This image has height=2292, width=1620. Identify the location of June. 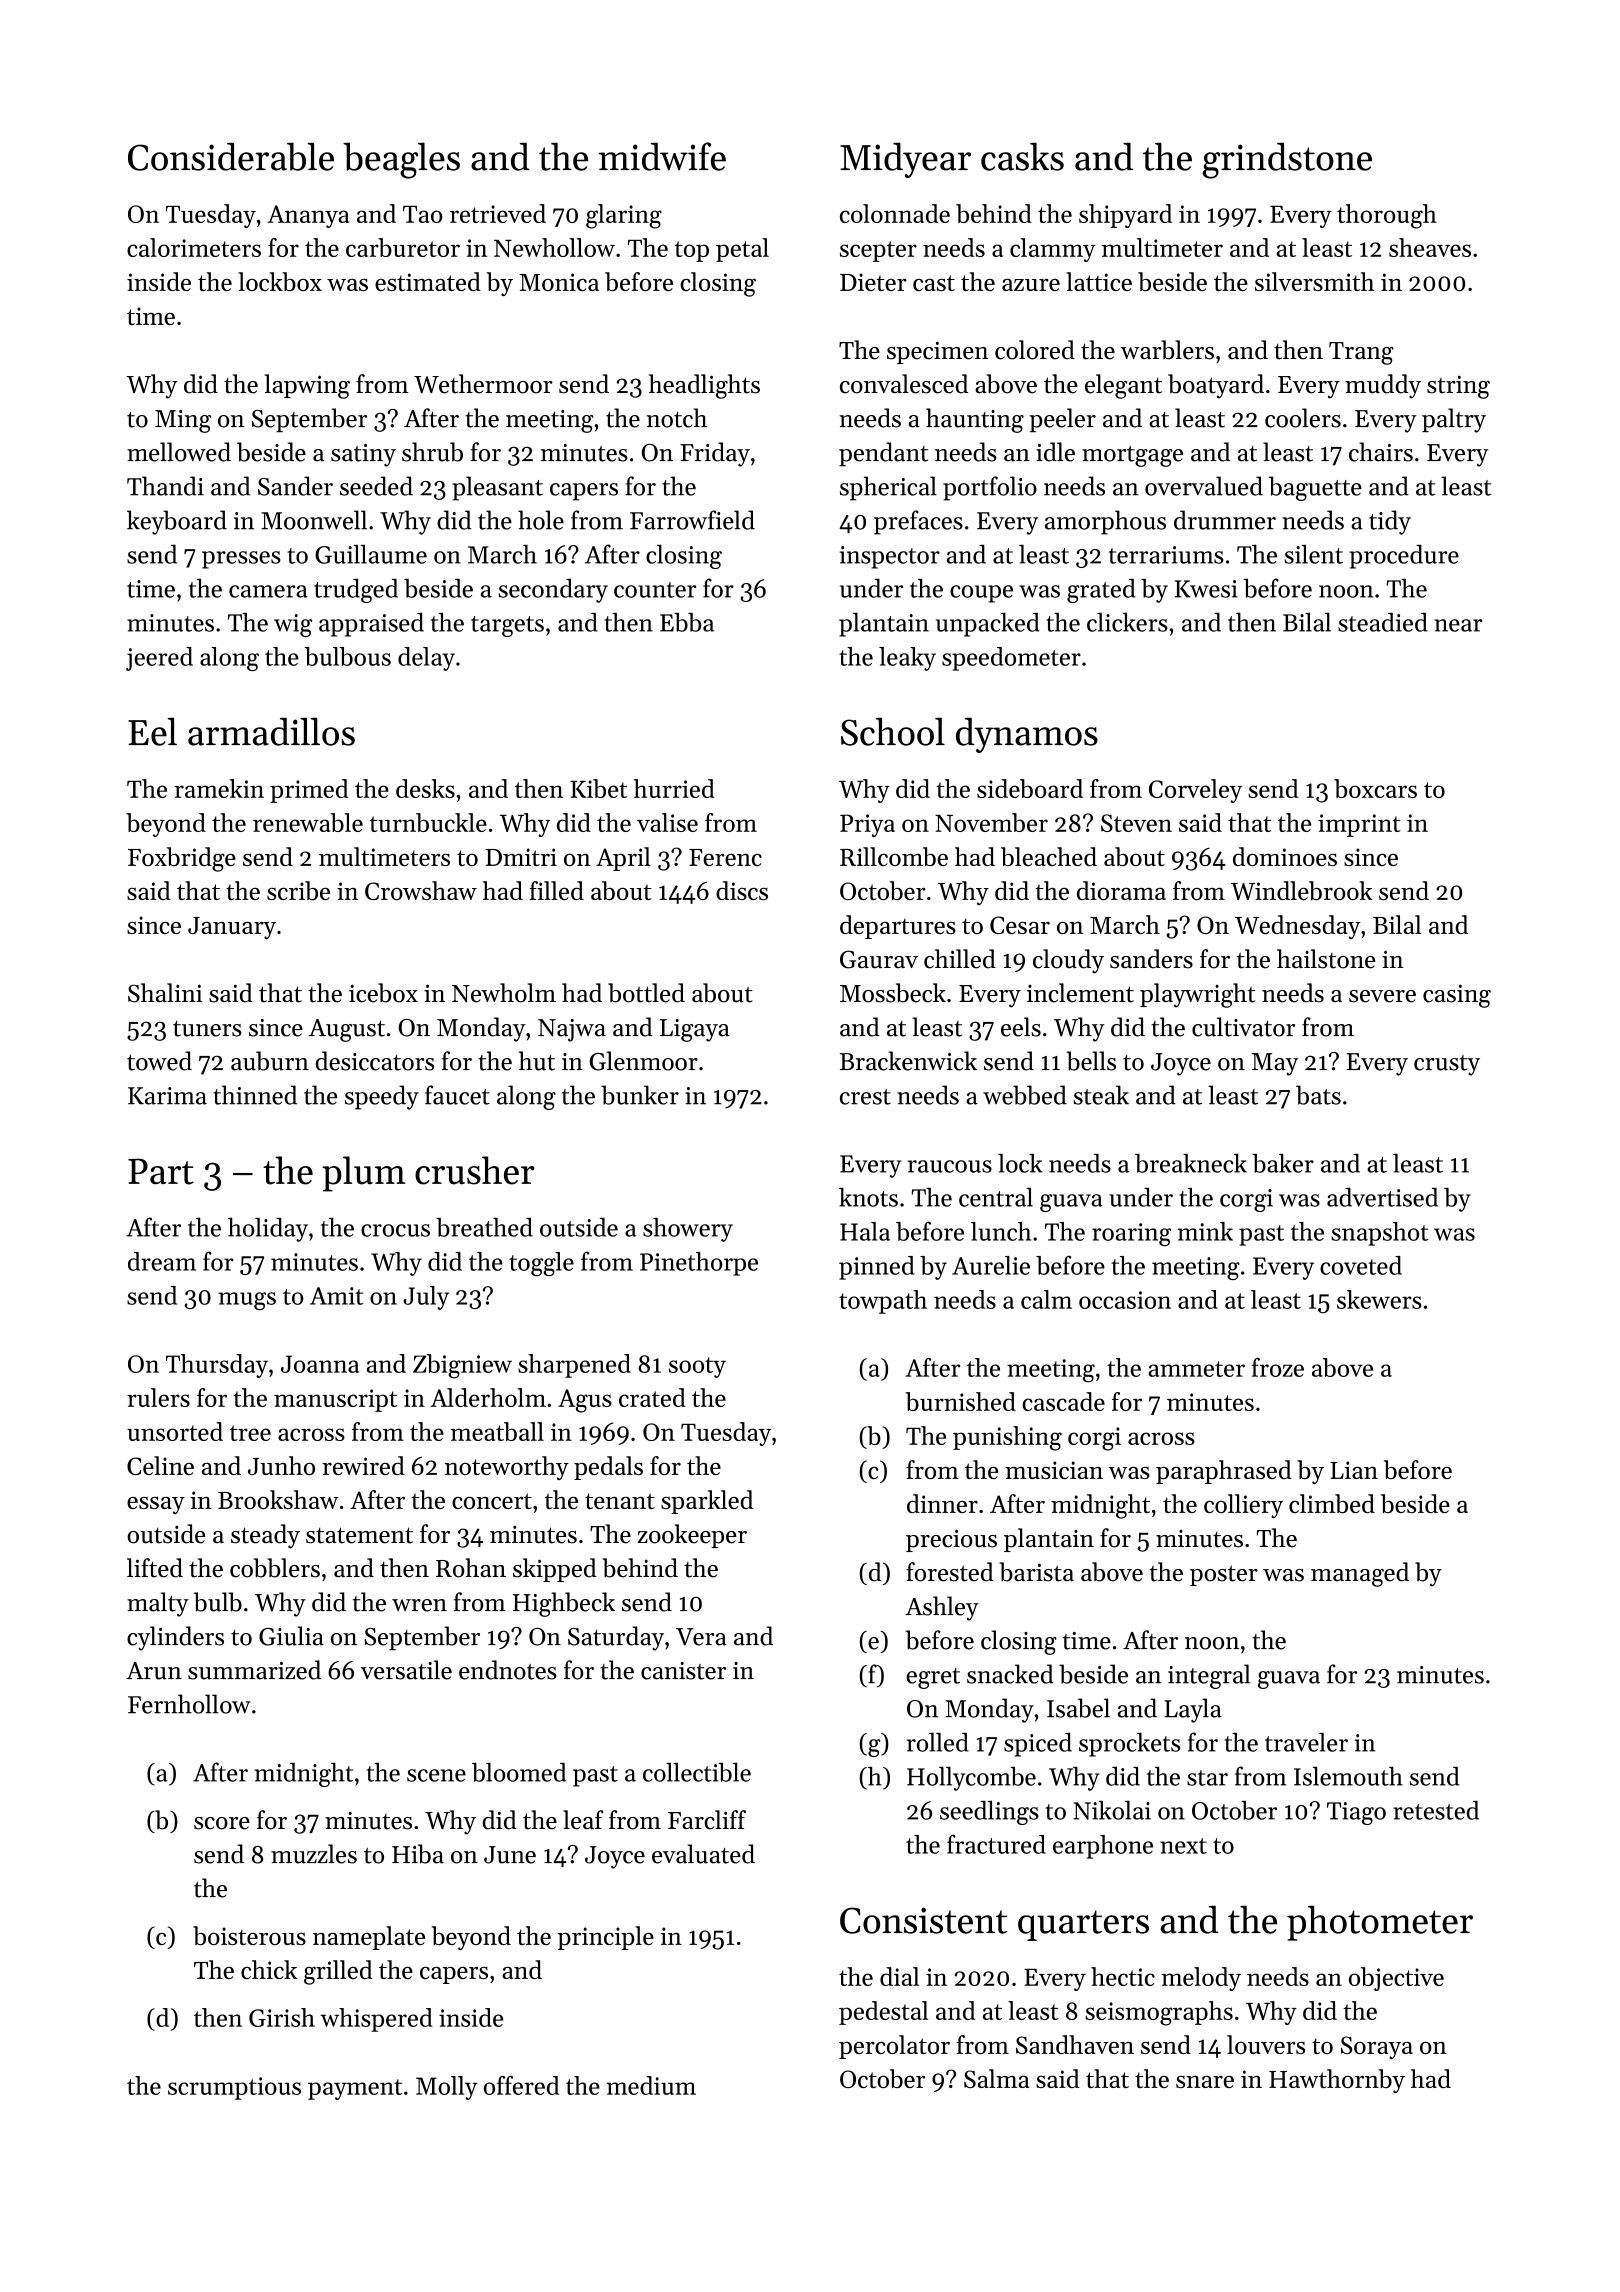
(510, 1855).
